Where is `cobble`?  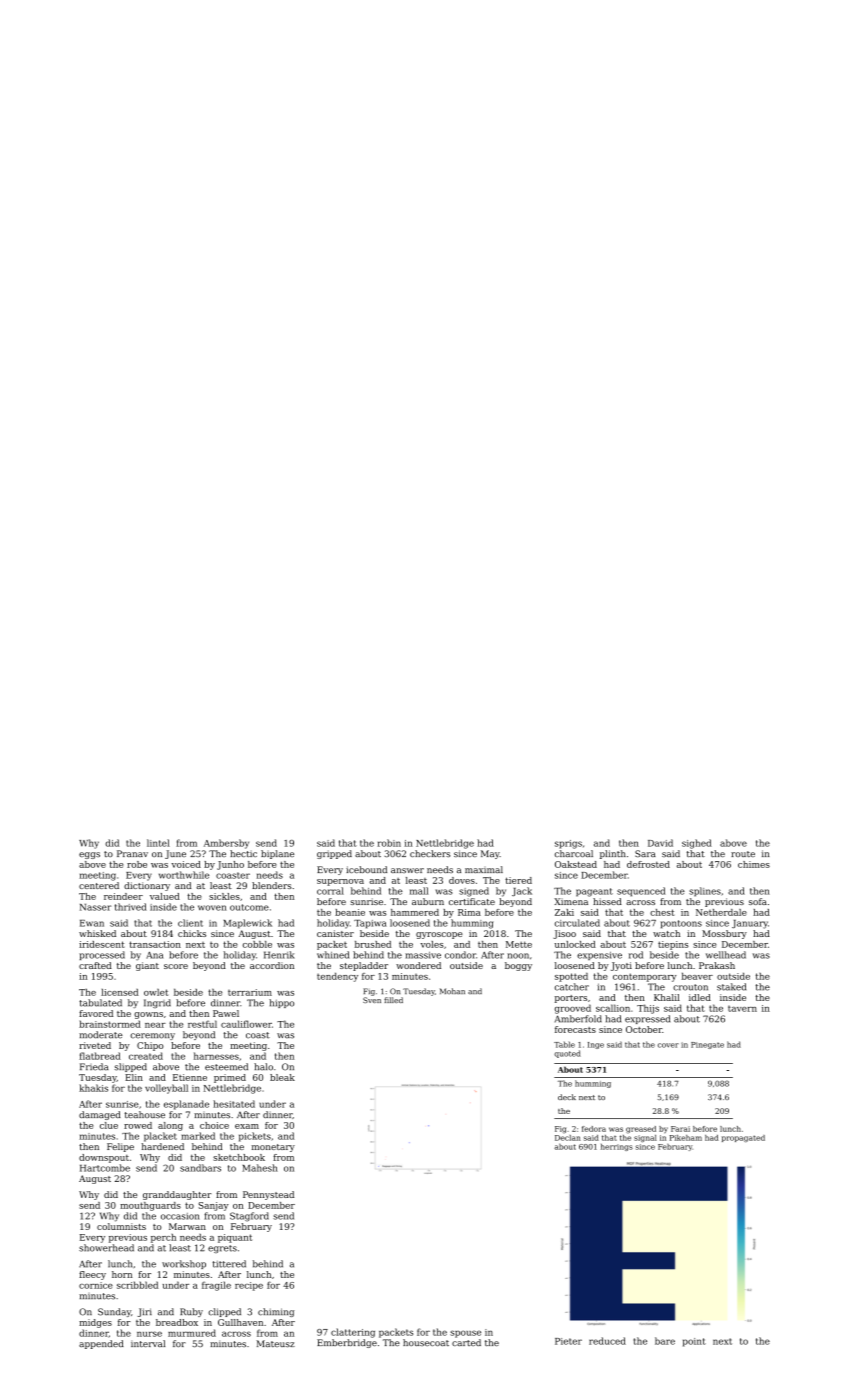 cobble is located at coordinates (257, 944).
